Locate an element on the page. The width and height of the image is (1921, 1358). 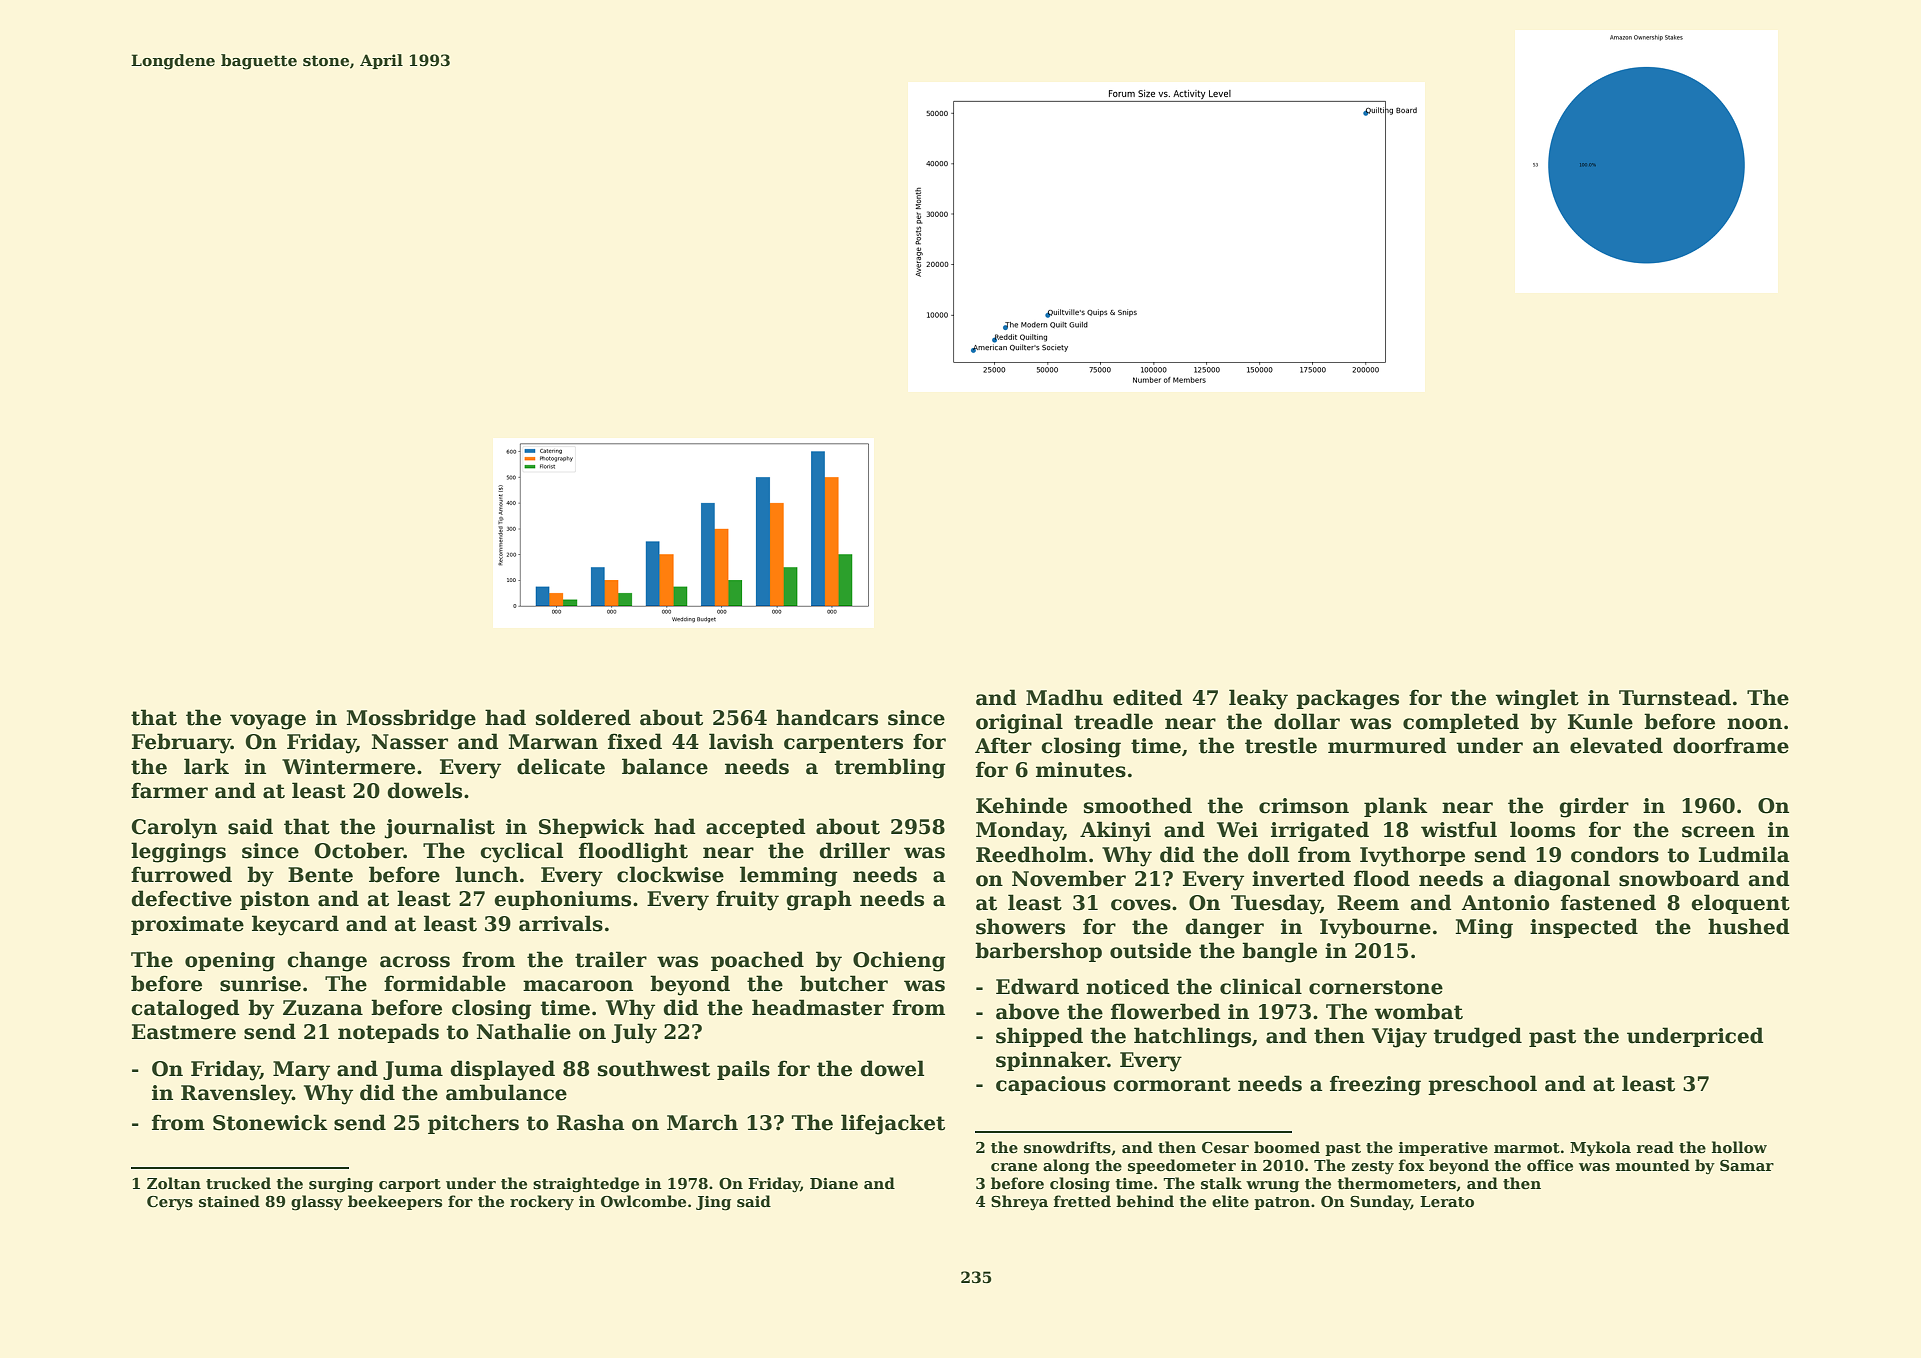
handcars is located at coordinates (827, 717).
